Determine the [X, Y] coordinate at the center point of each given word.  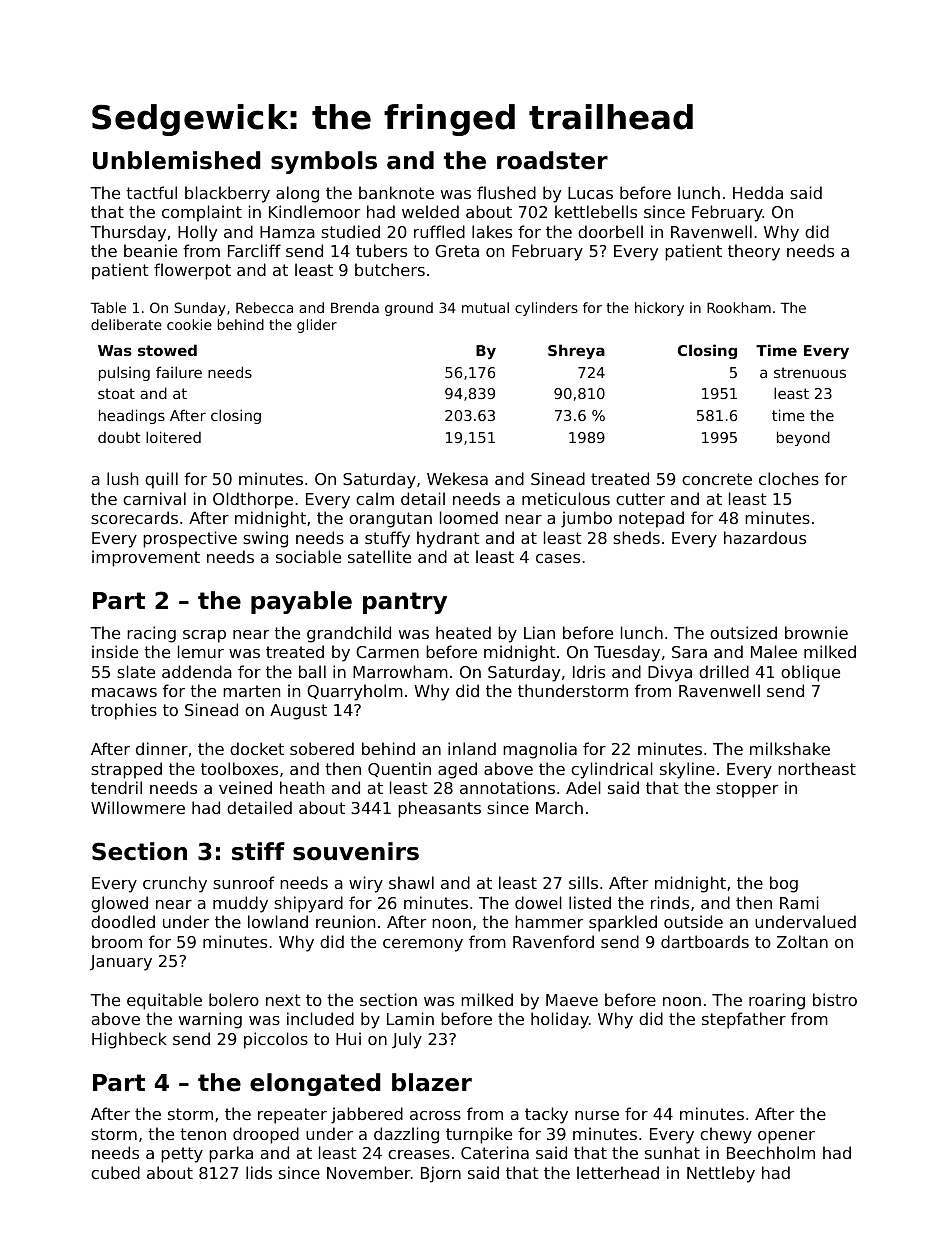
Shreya [576, 351]
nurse [597, 1115]
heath [302, 787]
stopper [747, 790]
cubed [115, 1172]
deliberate [126, 324]
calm [375, 498]
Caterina [495, 1152]
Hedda [758, 192]
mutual [485, 307]
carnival [154, 498]
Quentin [399, 769]
